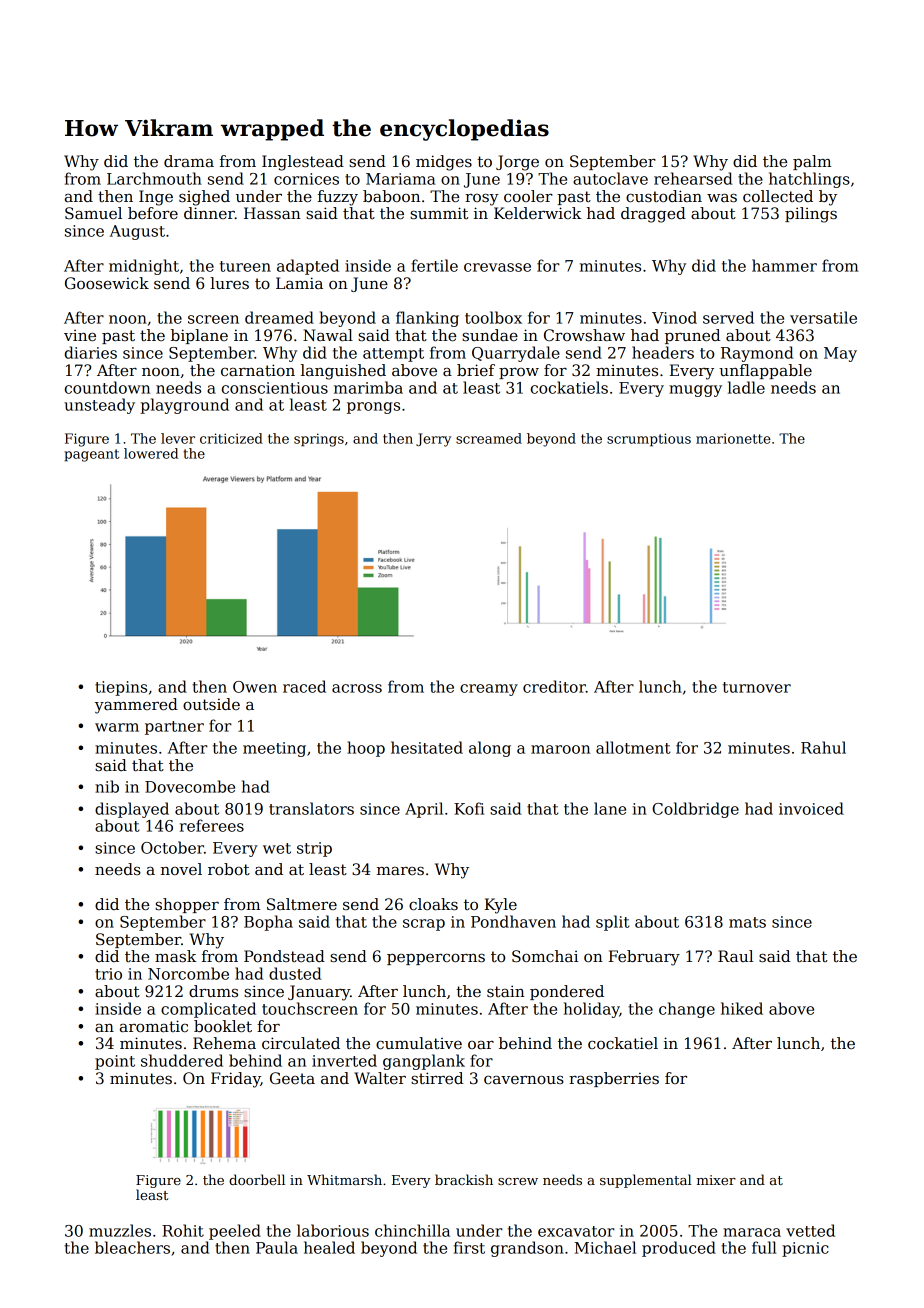  Describe the element at coordinates (554, 686) in the screenshot. I see `creditor` at that location.
